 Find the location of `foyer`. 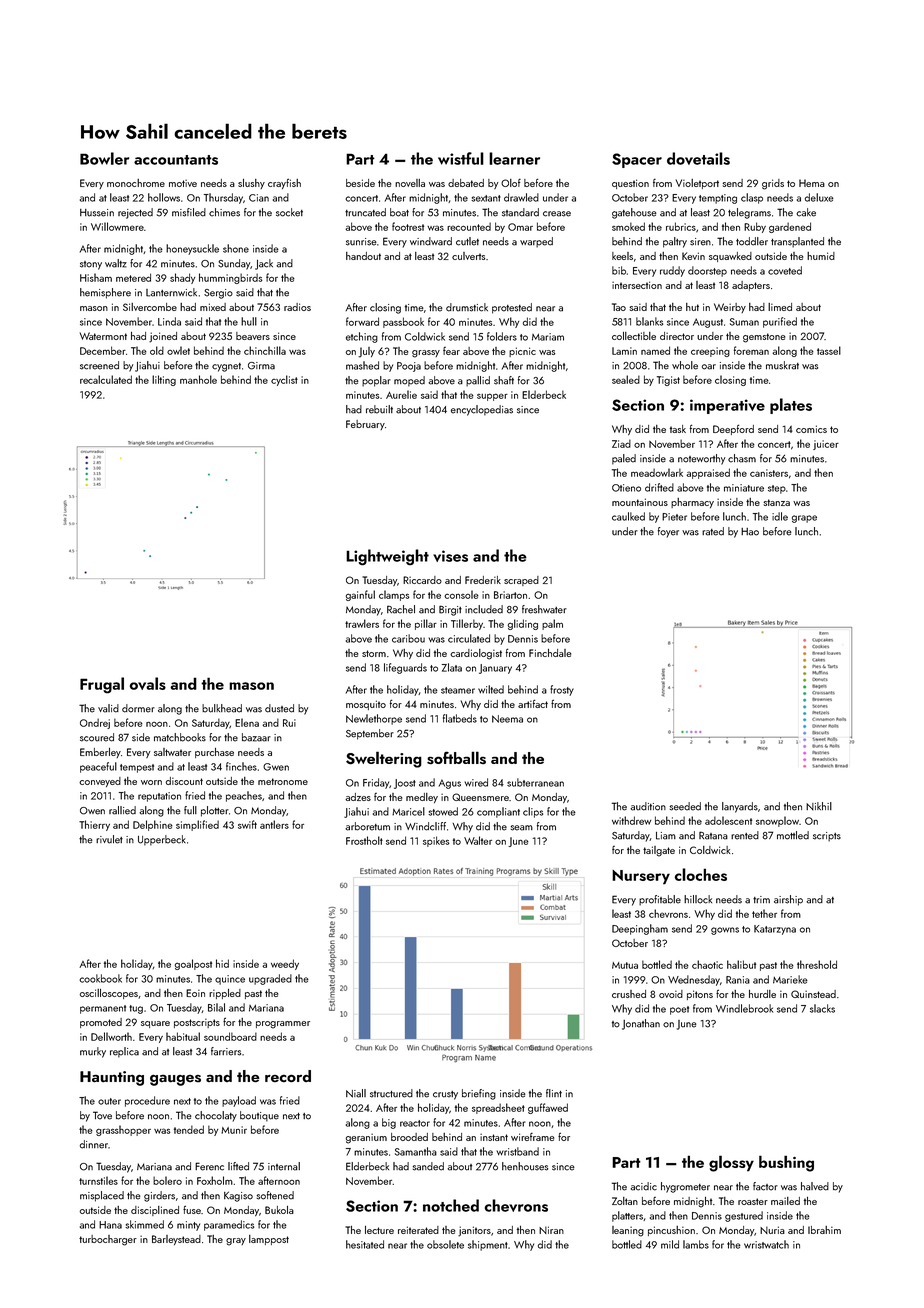

foyer is located at coordinates (668, 532).
